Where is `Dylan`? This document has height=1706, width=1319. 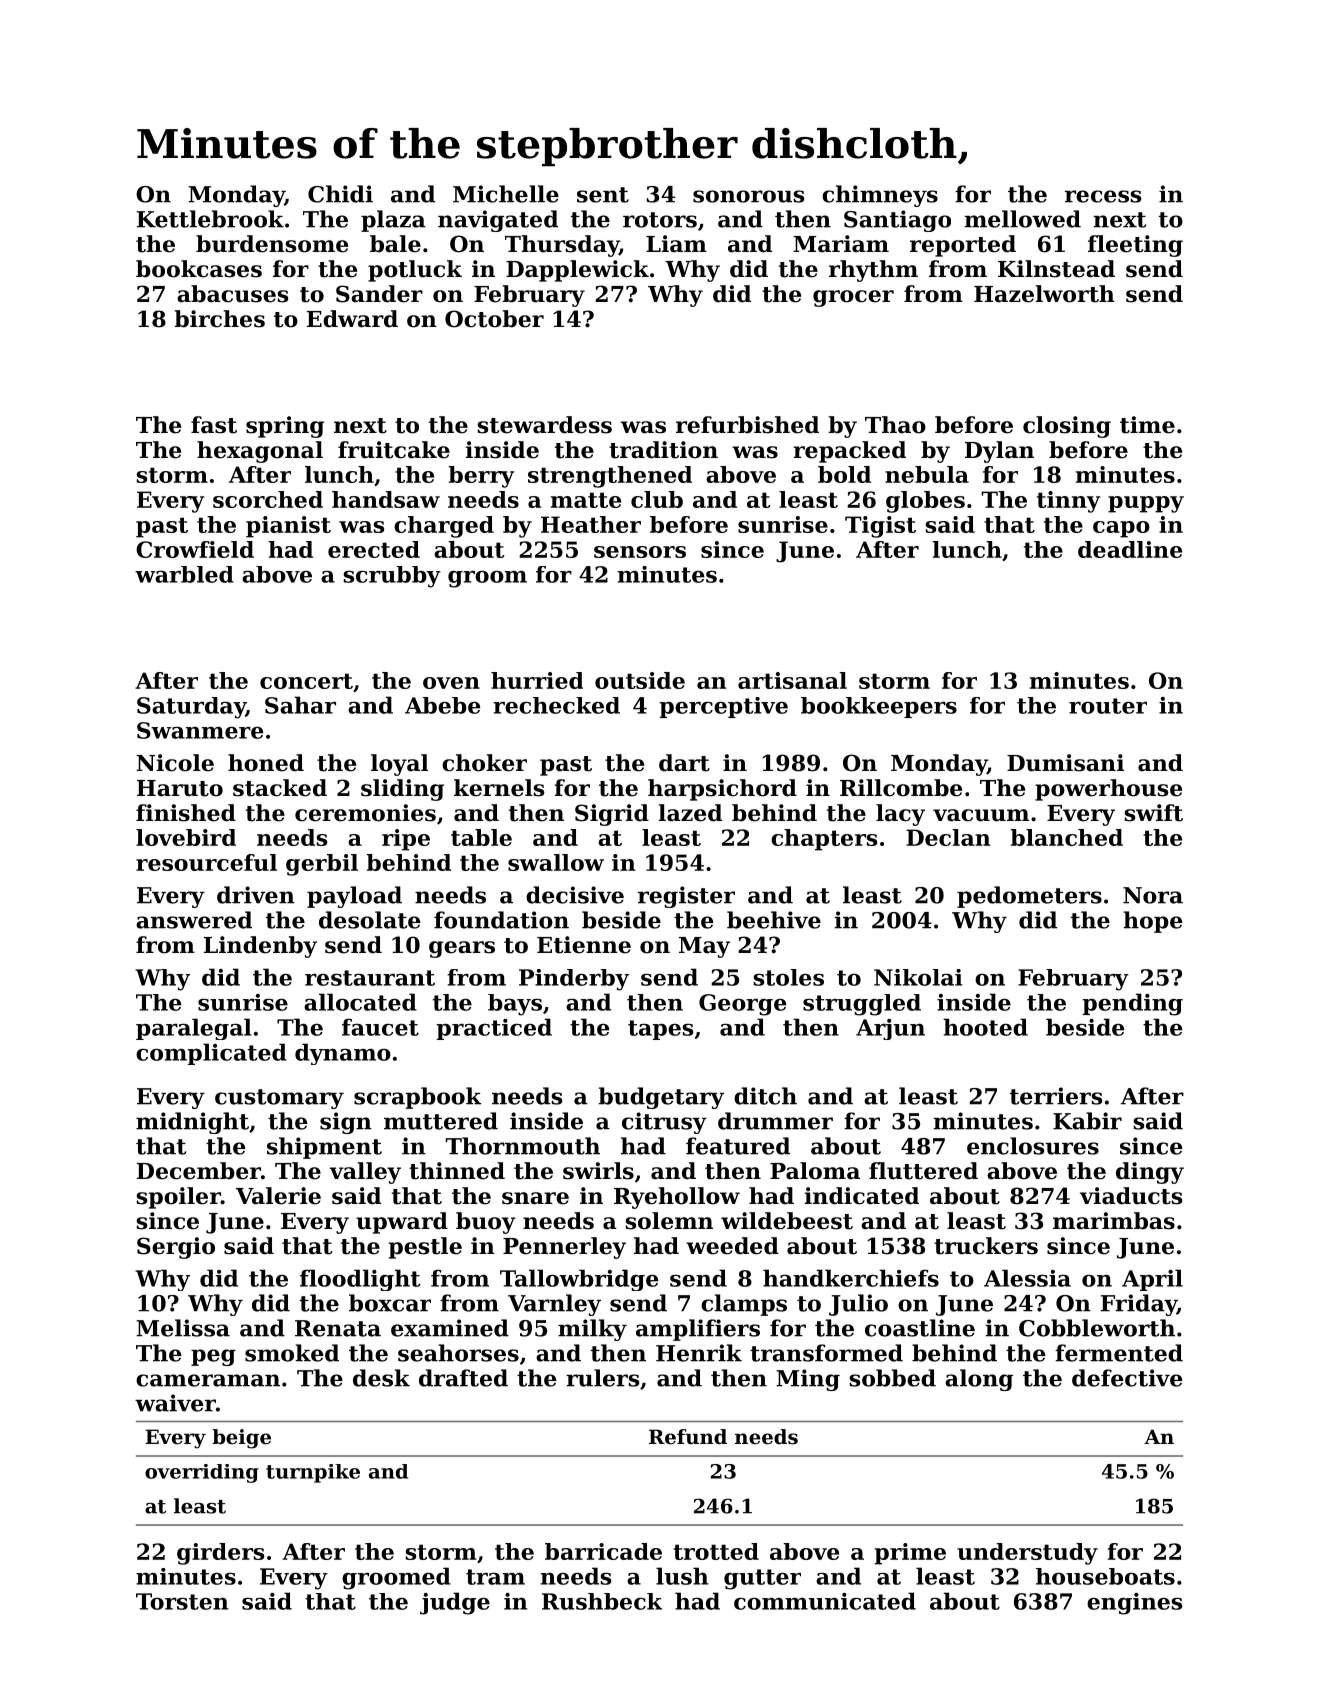
Dylan is located at coordinates (999, 452).
